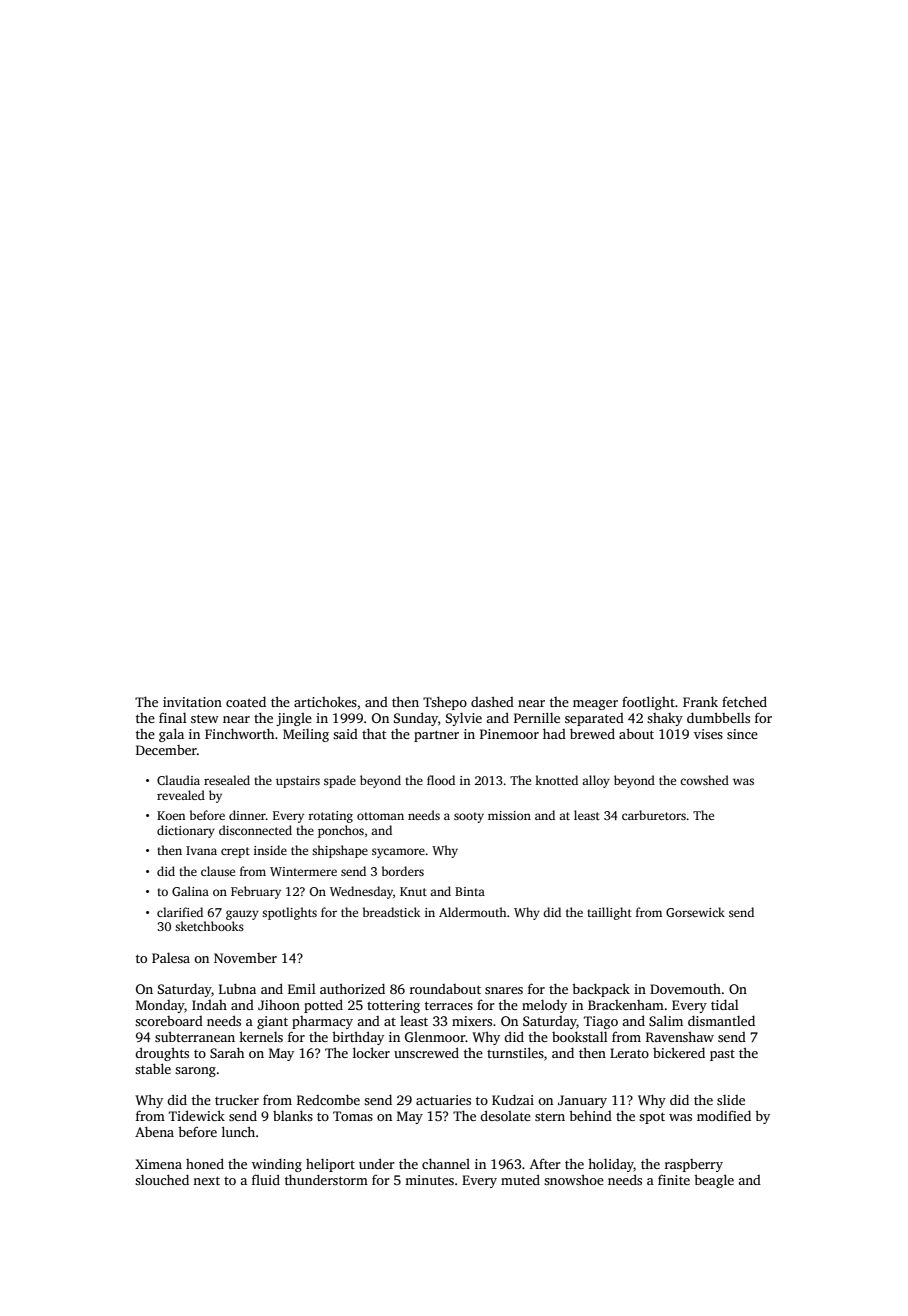 This document has width=908, height=1316. I want to click on knotted, so click(556, 780).
